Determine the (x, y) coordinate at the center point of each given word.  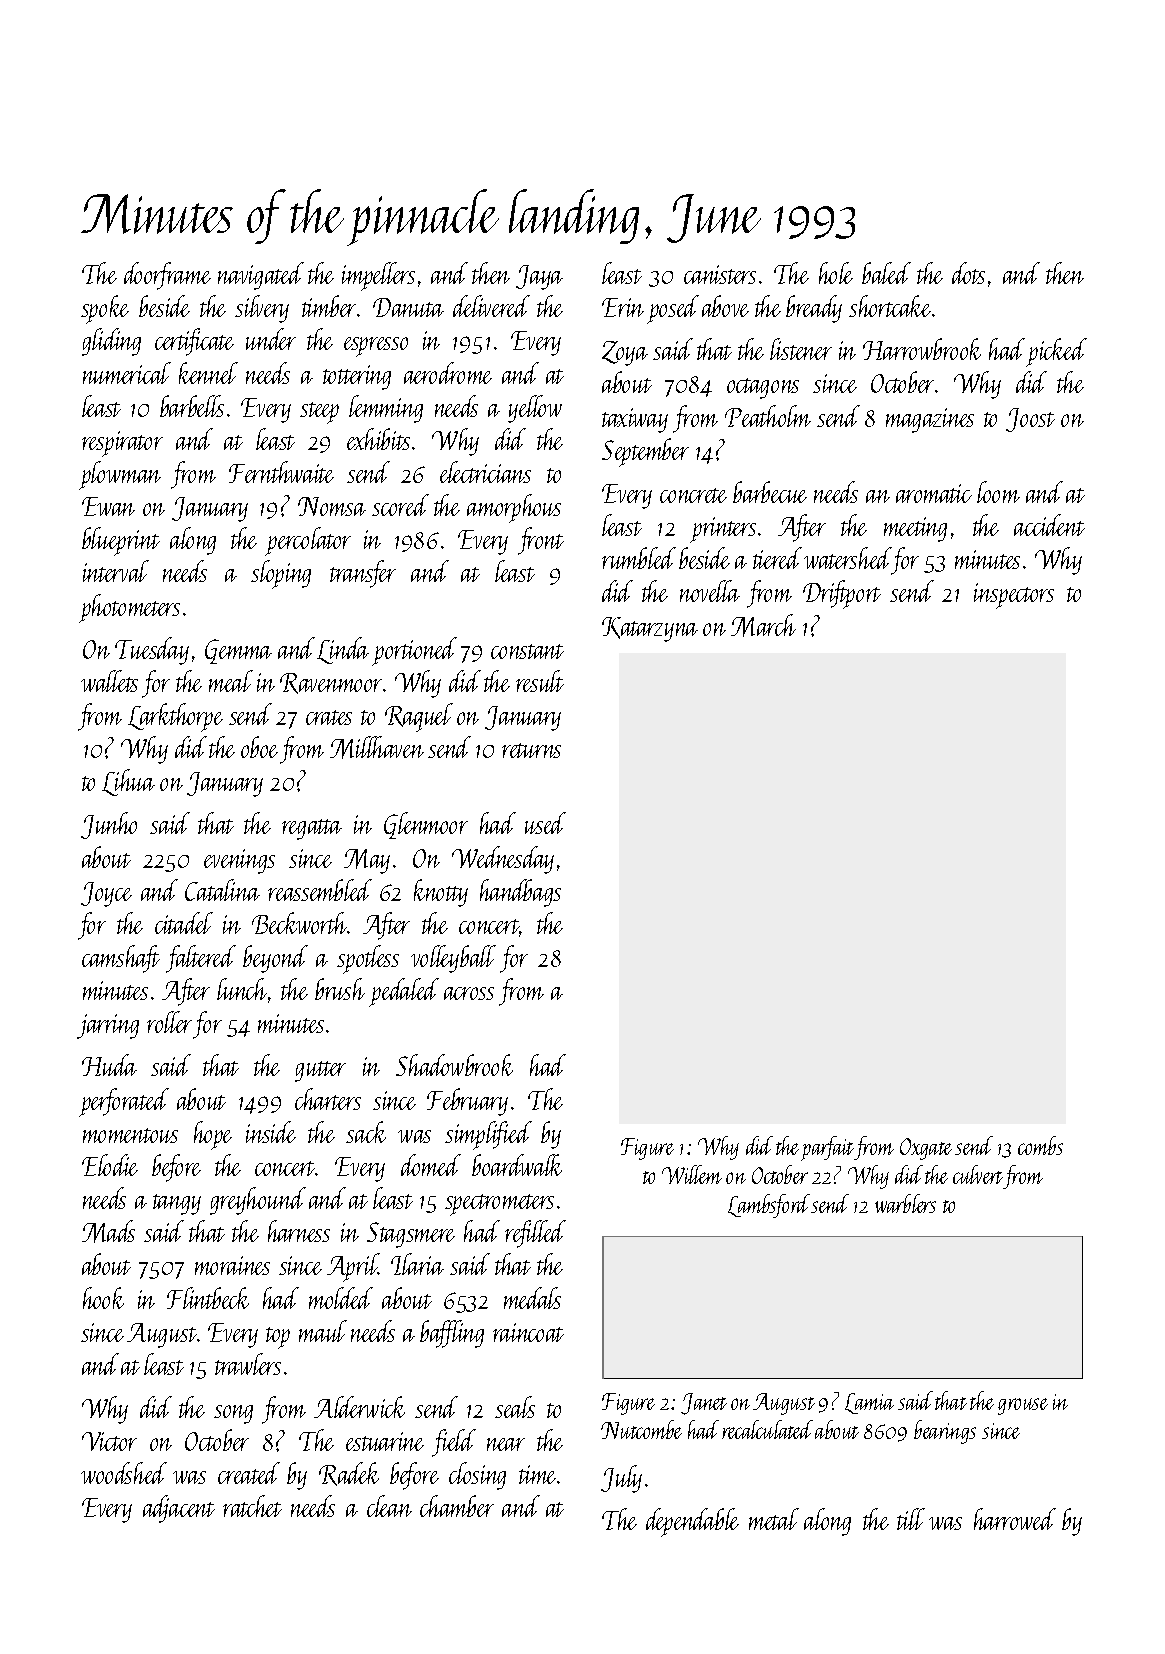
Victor (109, 1441)
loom (998, 492)
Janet (704, 1404)
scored (400, 505)
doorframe (167, 276)
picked (1056, 352)
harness (299, 1231)
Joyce (106, 894)
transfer (363, 574)
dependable (692, 1522)
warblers (905, 1203)
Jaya (539, 277)
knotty (441, 893)
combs (1040, 1145)
